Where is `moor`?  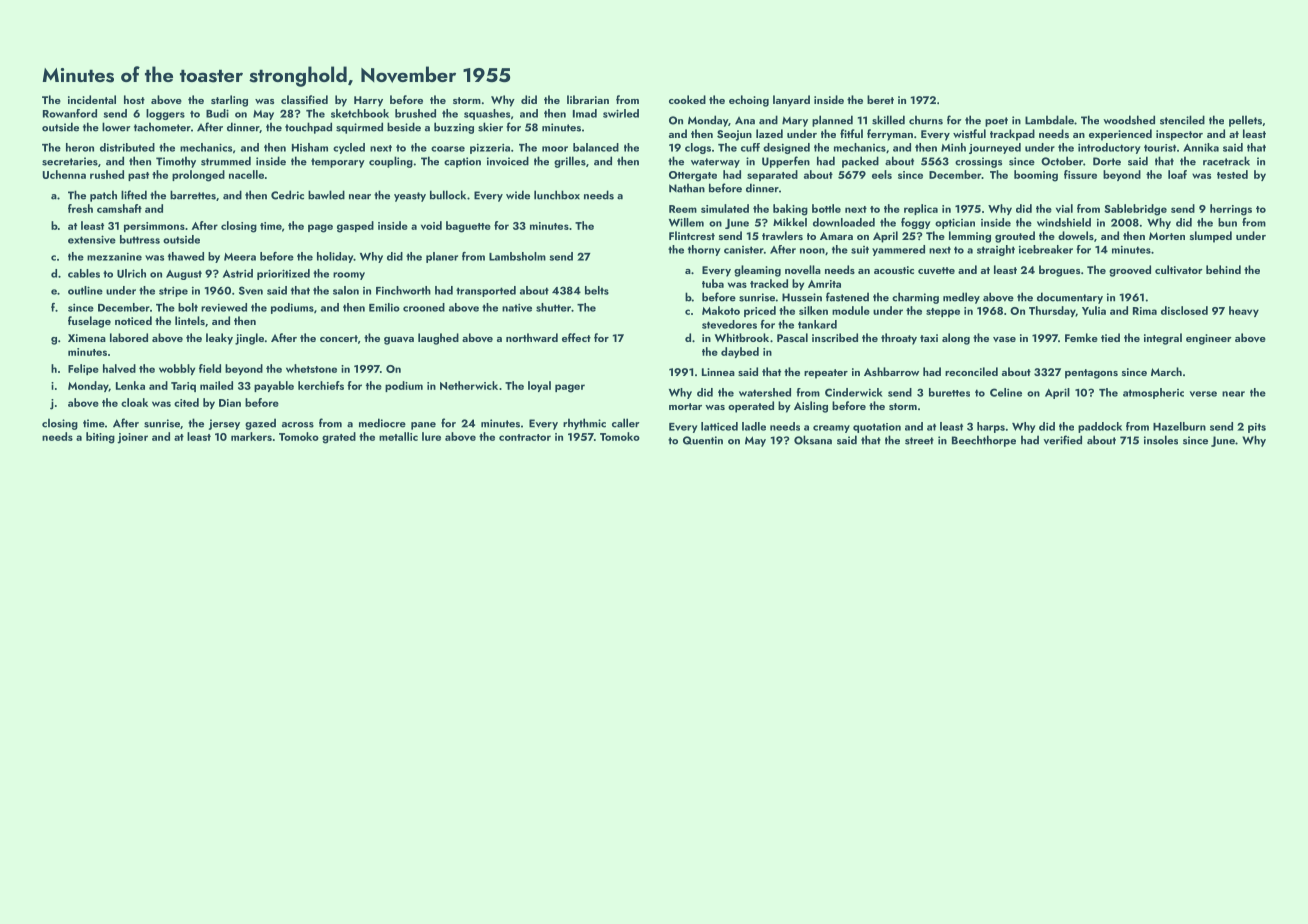
moor is located at coordinates (555, 149).
